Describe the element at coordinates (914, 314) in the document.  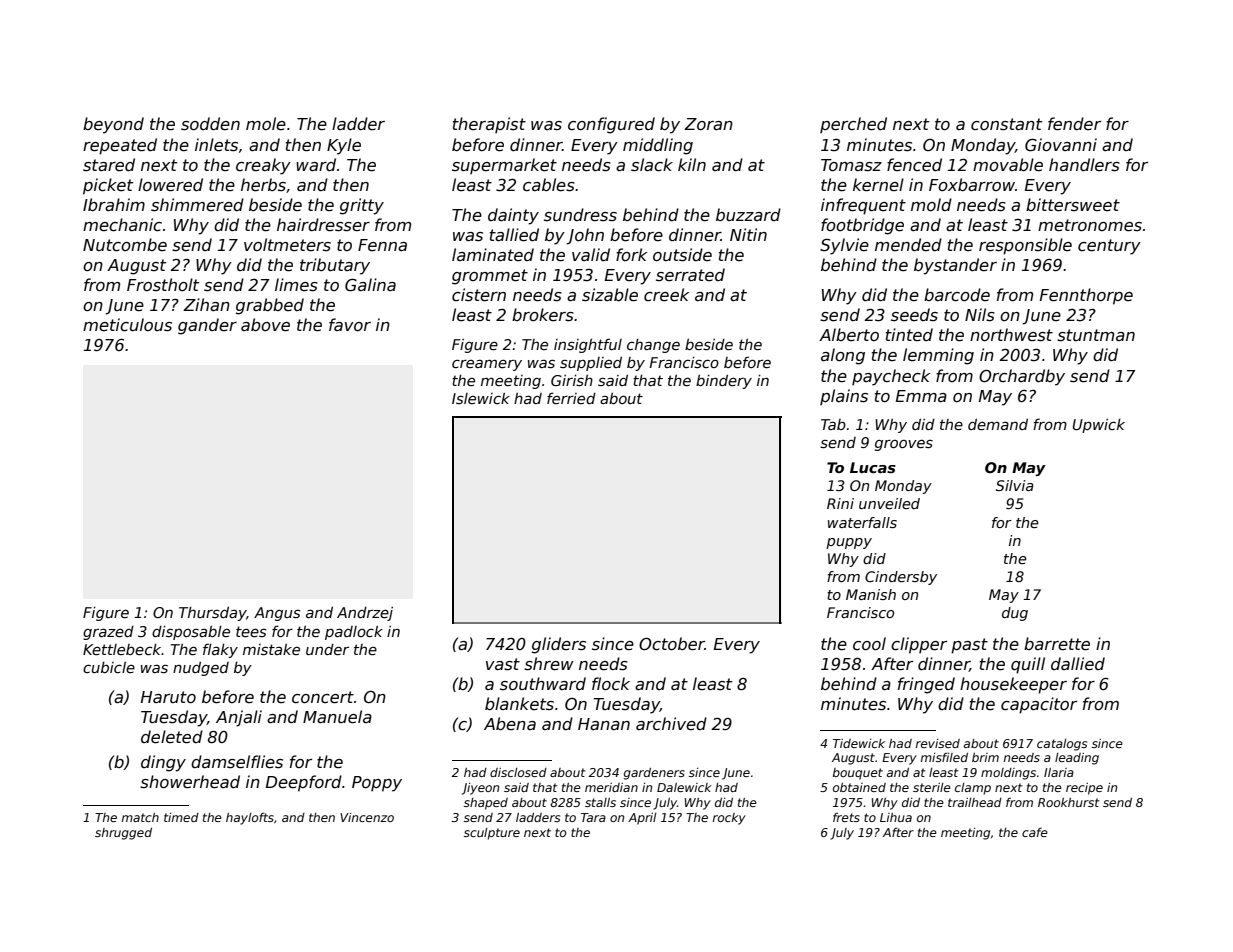
I see `seeds` at that location.
